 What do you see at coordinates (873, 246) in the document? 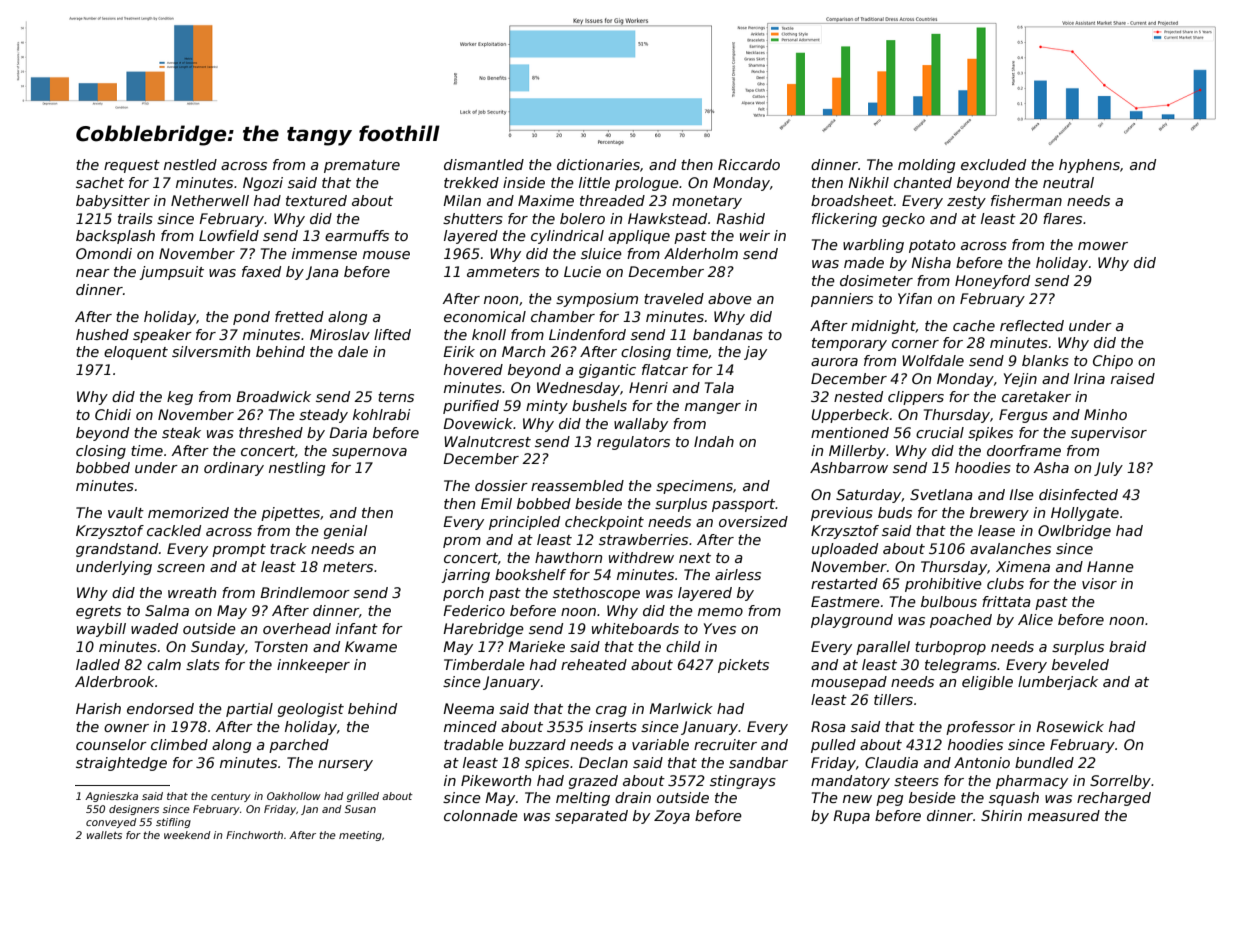
I see `warbling` at bounding box center [873, 246].
